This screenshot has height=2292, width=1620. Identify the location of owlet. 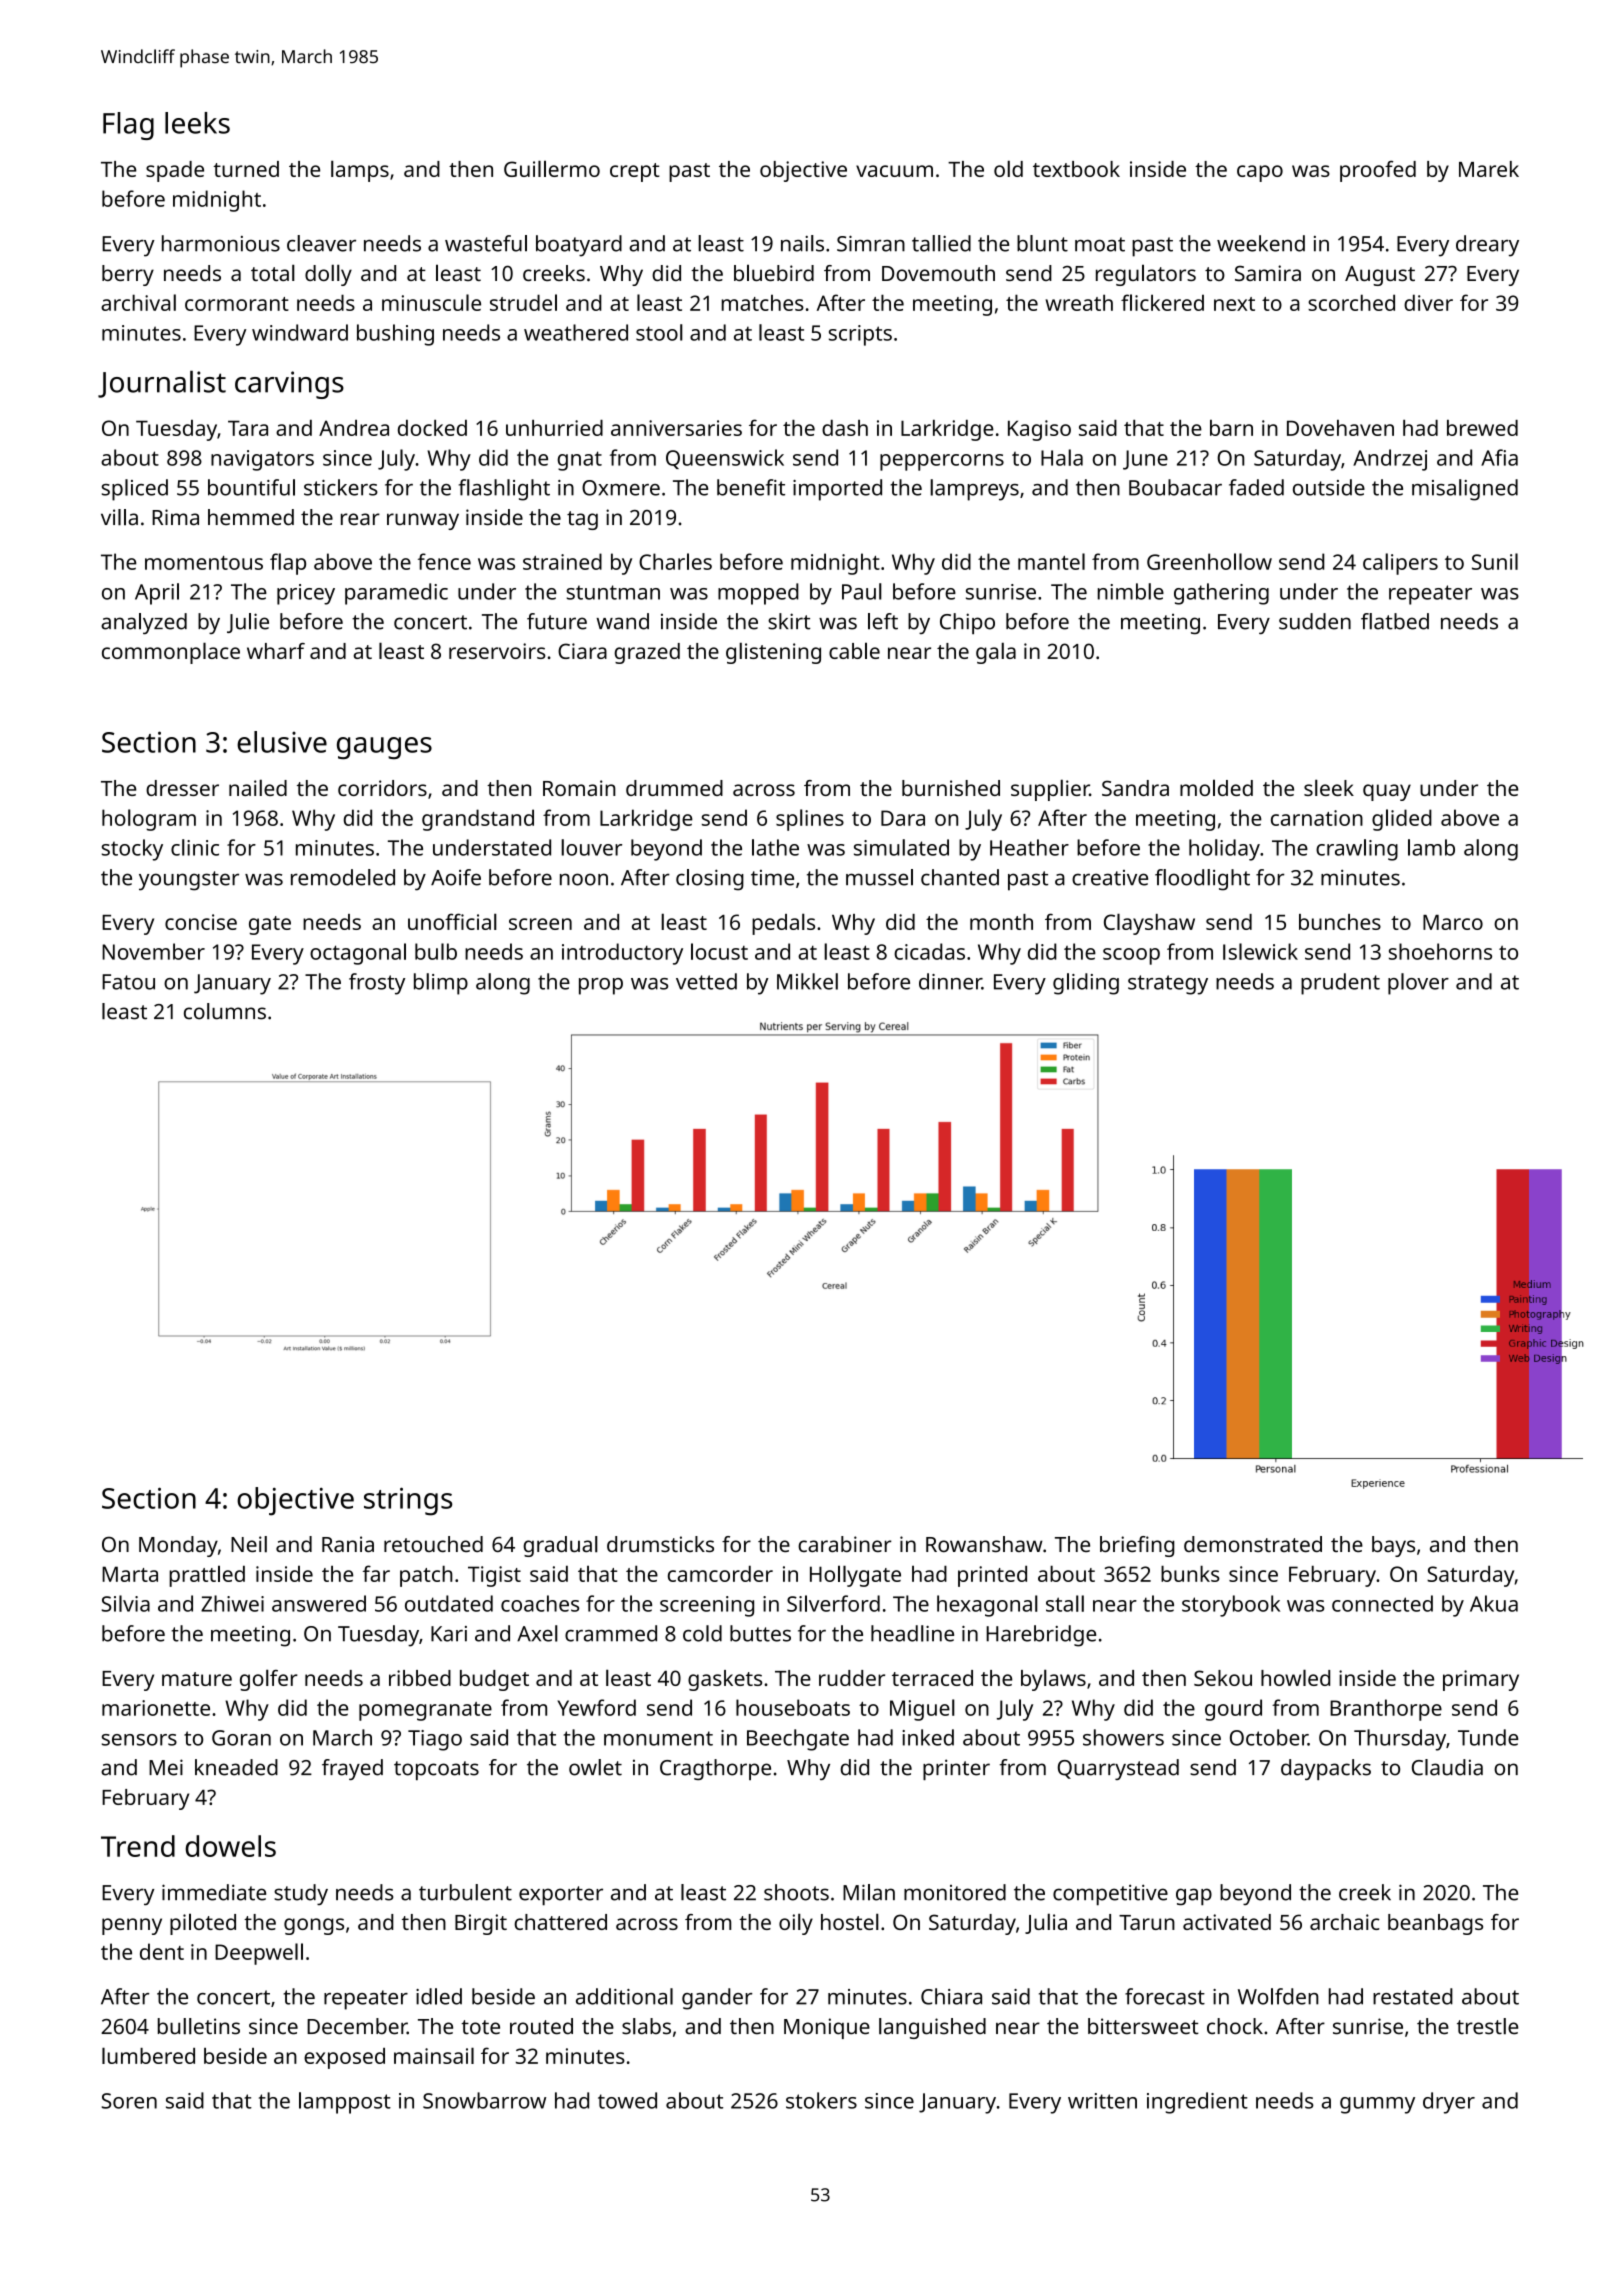
(595, 1767).
